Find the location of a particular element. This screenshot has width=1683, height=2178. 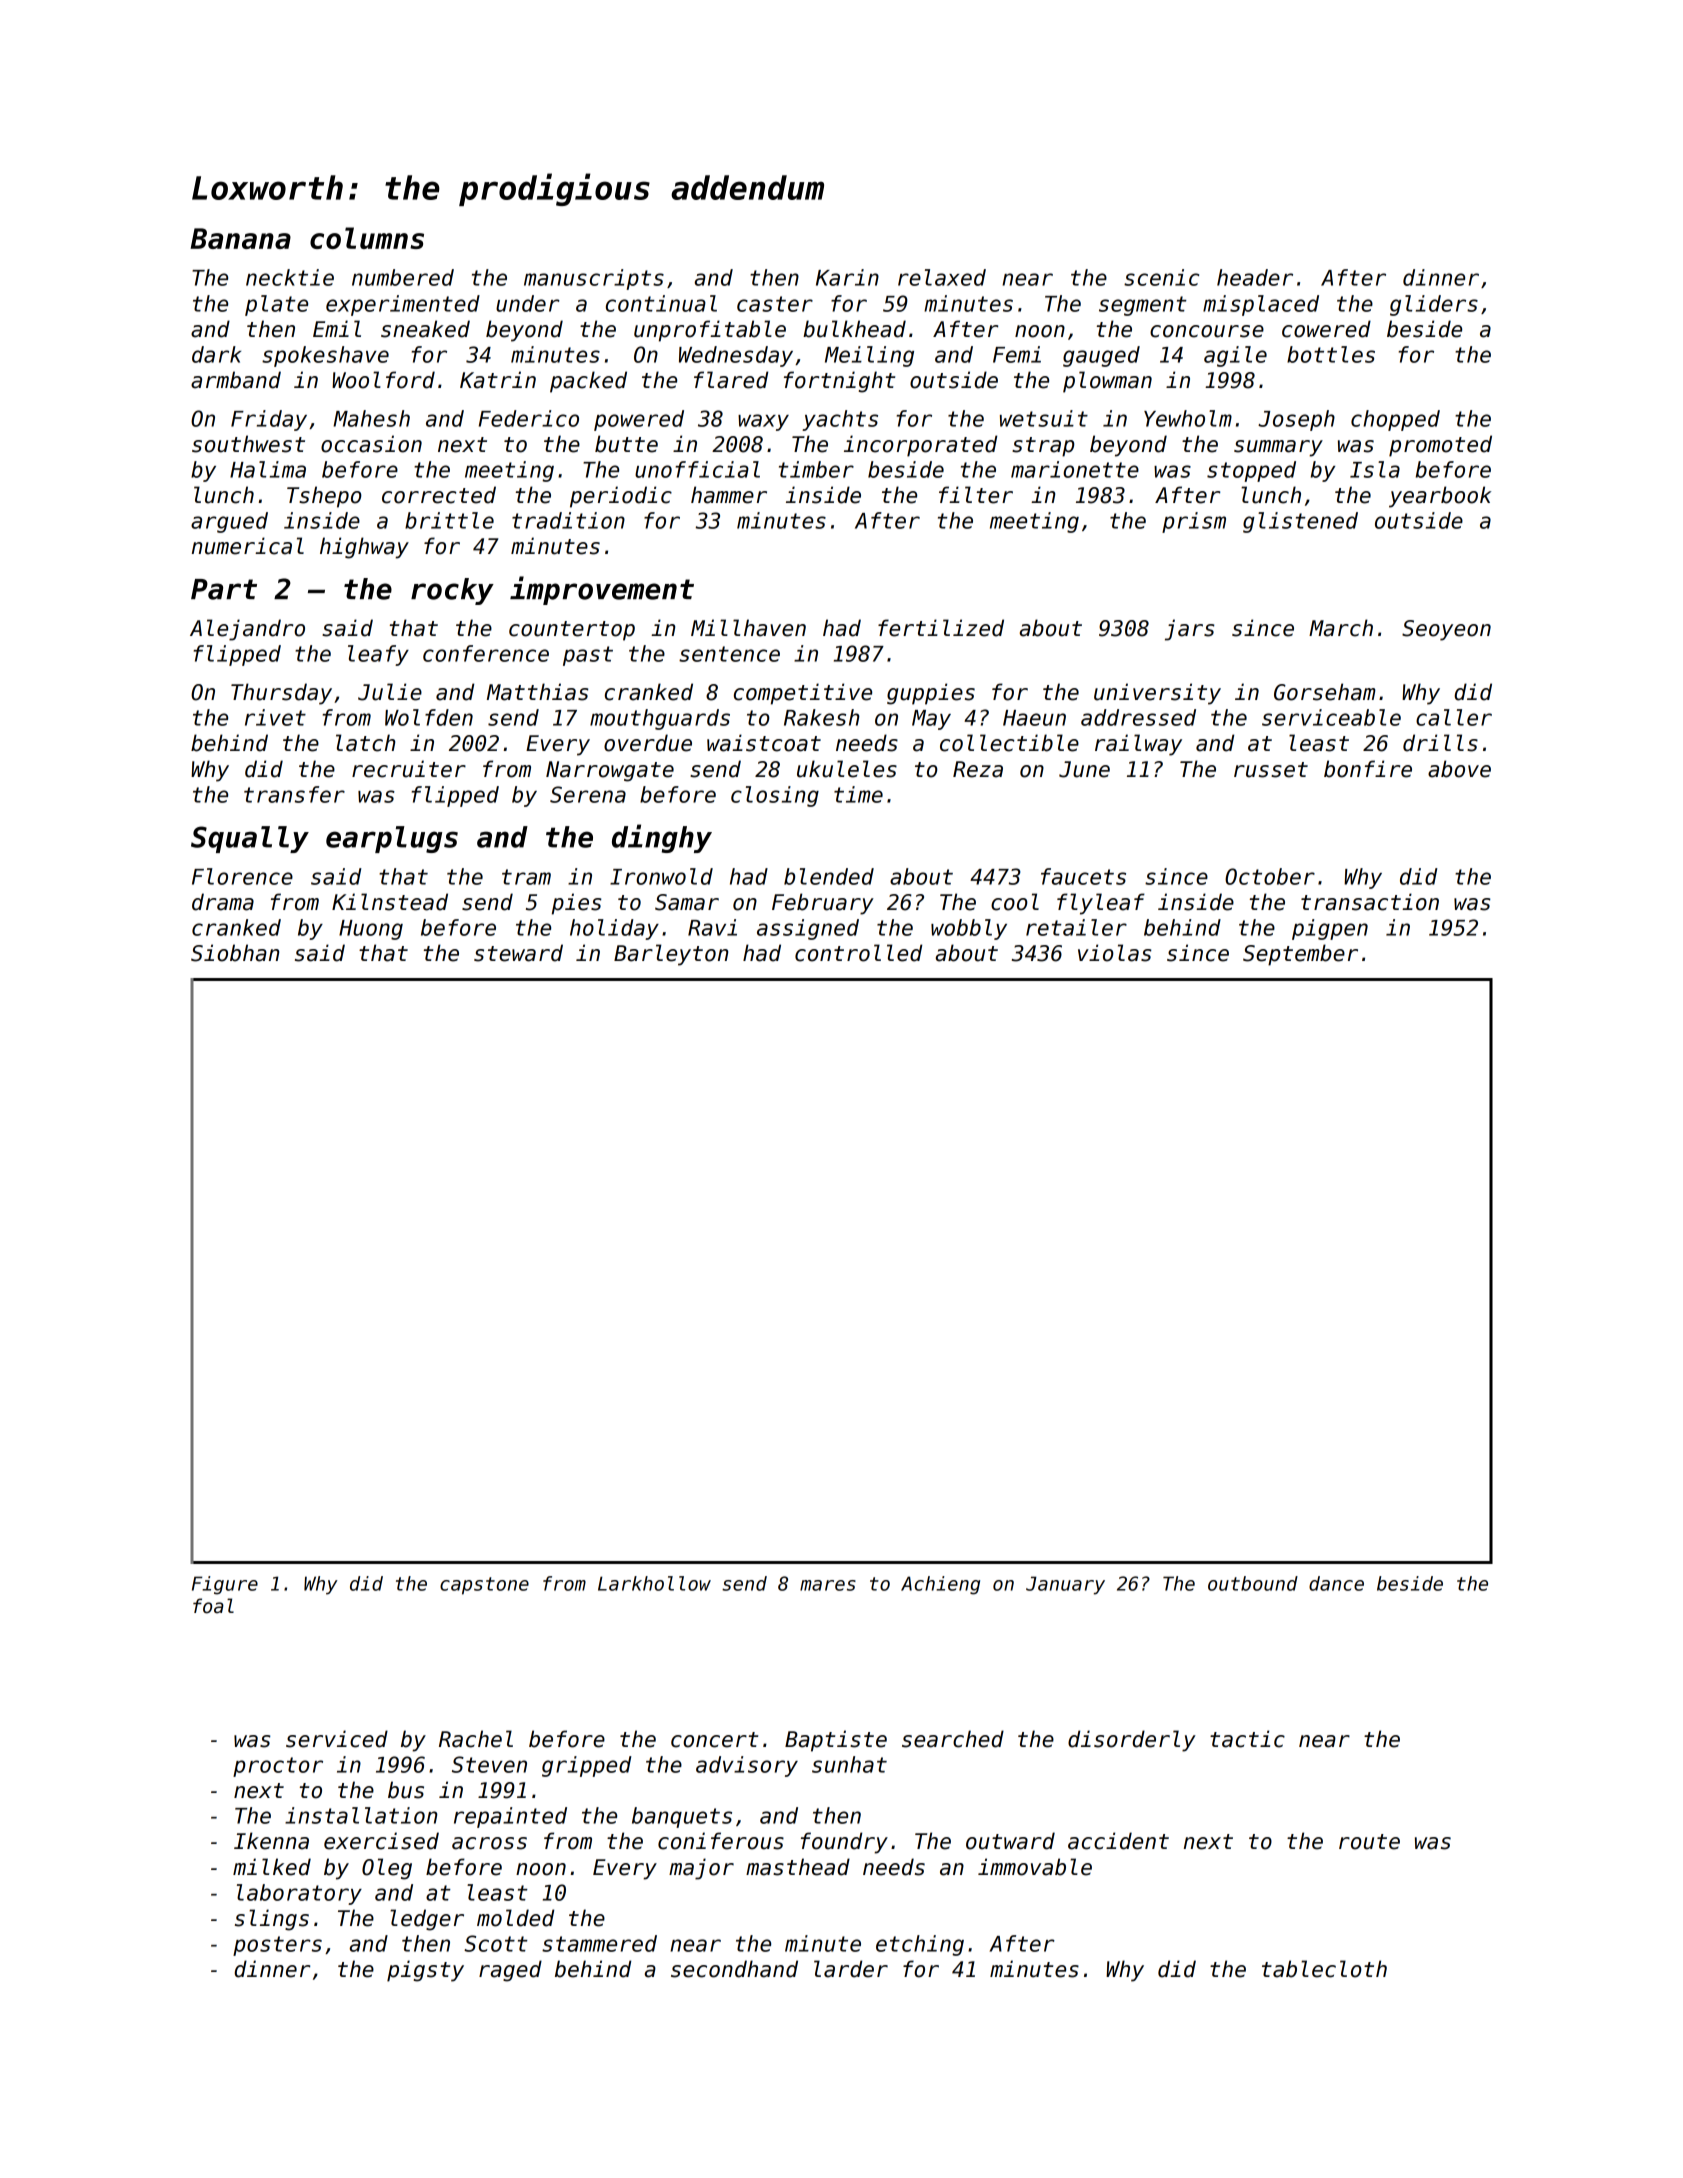

September is located at coordinates (1300, 955).
